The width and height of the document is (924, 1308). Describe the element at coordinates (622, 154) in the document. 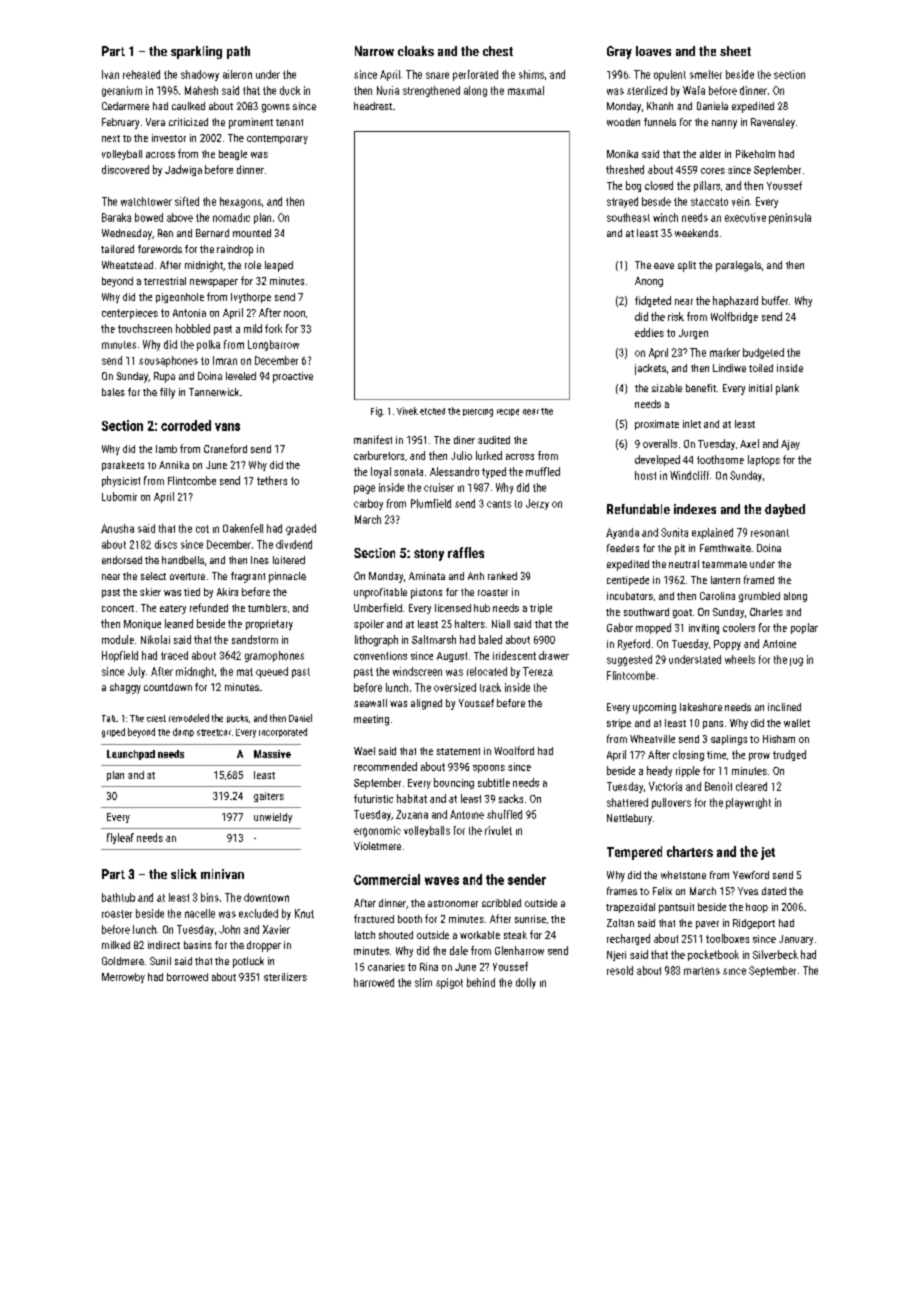

I see `Monika` at that location.
